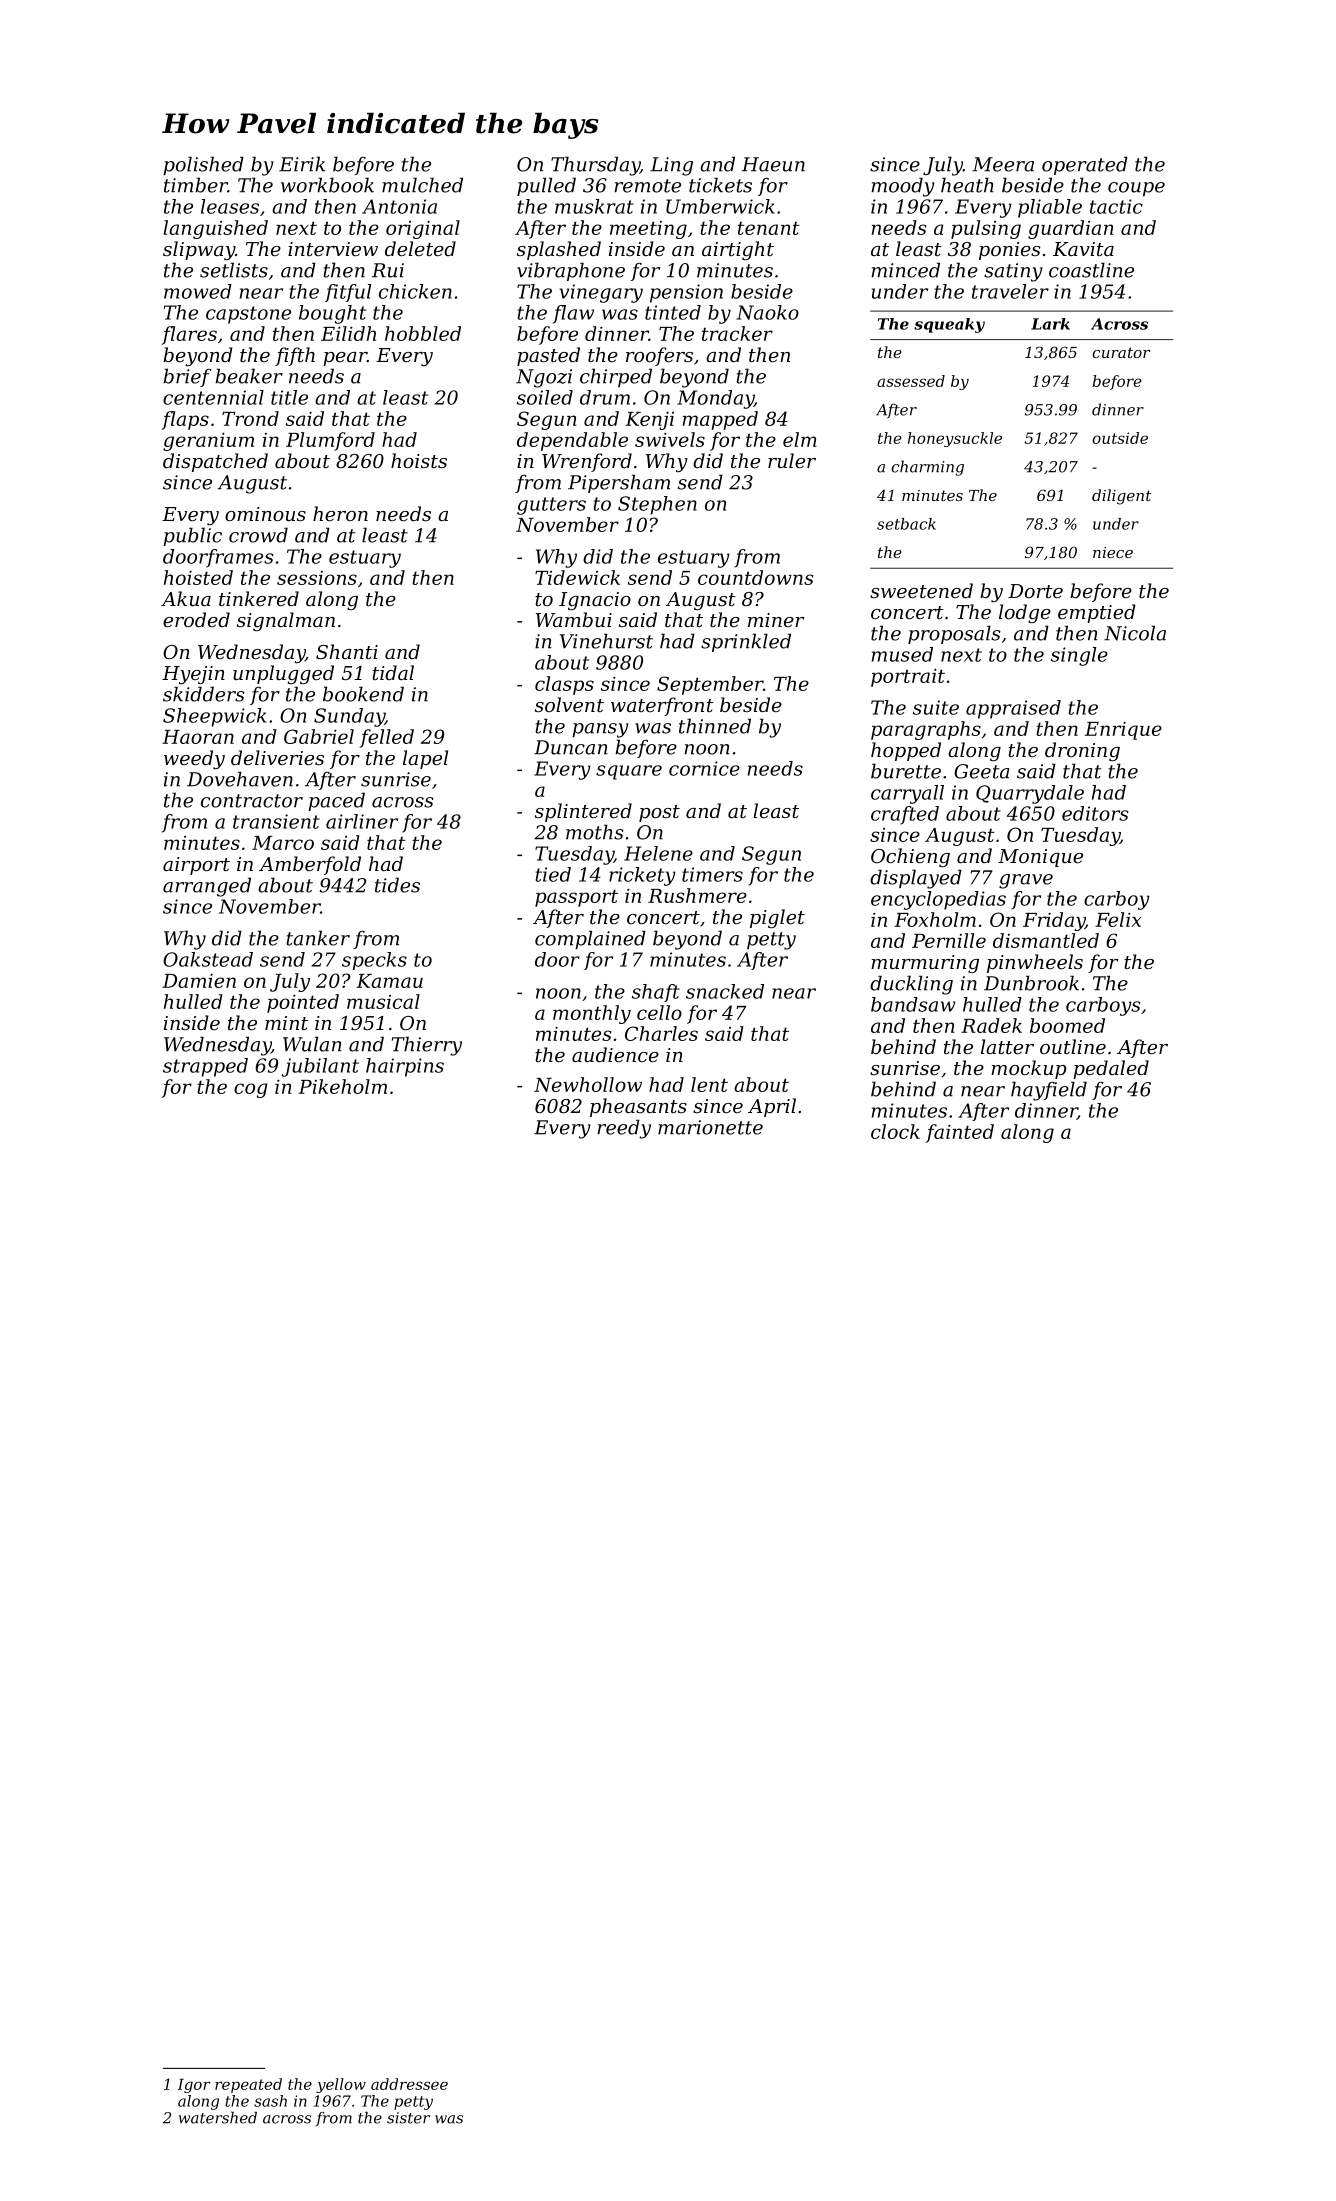 This screenshot has width=1336, height=2201. I want to click on Pikeholm, so click(342, 1086).
